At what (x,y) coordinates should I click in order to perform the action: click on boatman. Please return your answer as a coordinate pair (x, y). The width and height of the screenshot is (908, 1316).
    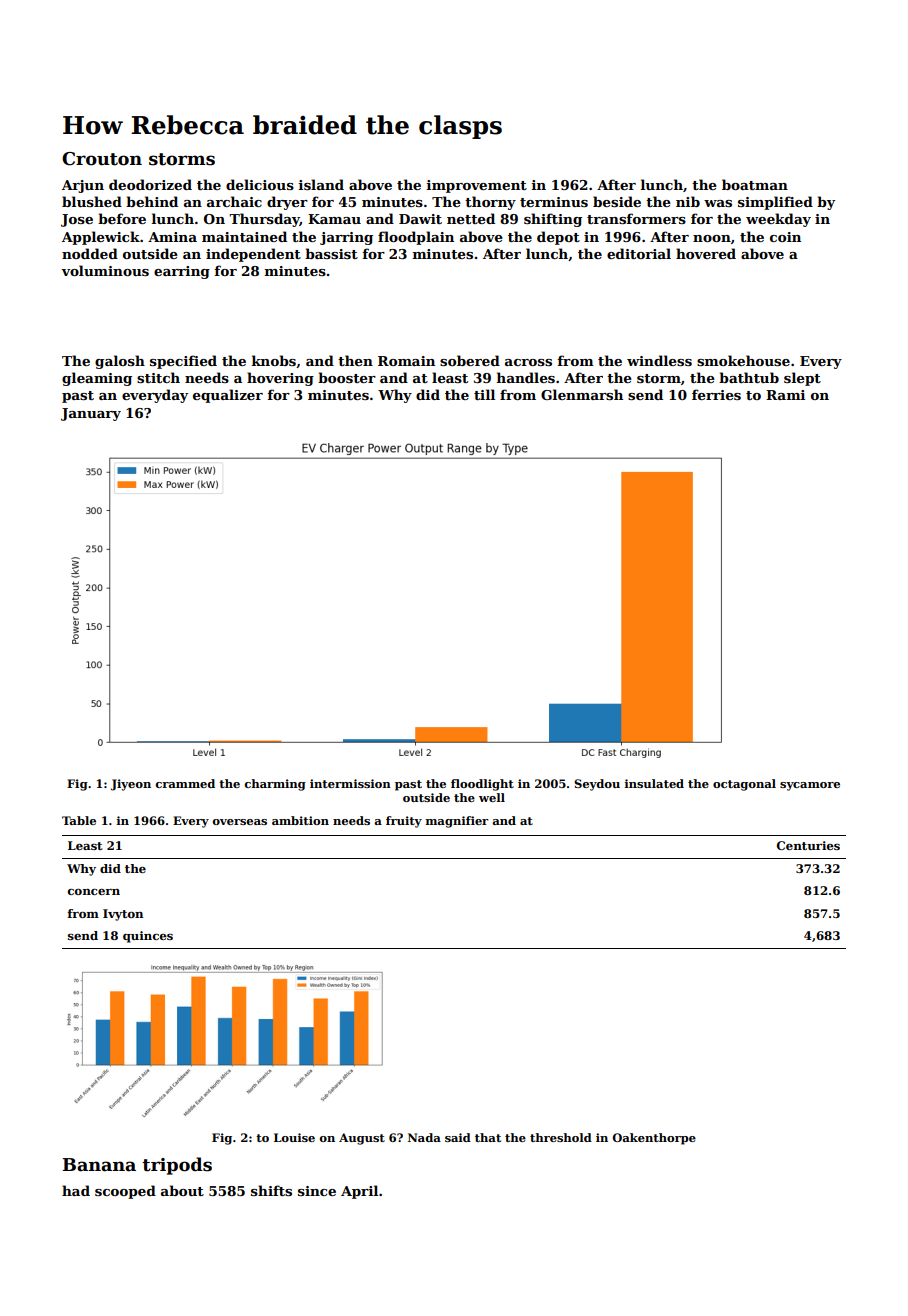
    Looking at the image, I should click on (755, 184).
